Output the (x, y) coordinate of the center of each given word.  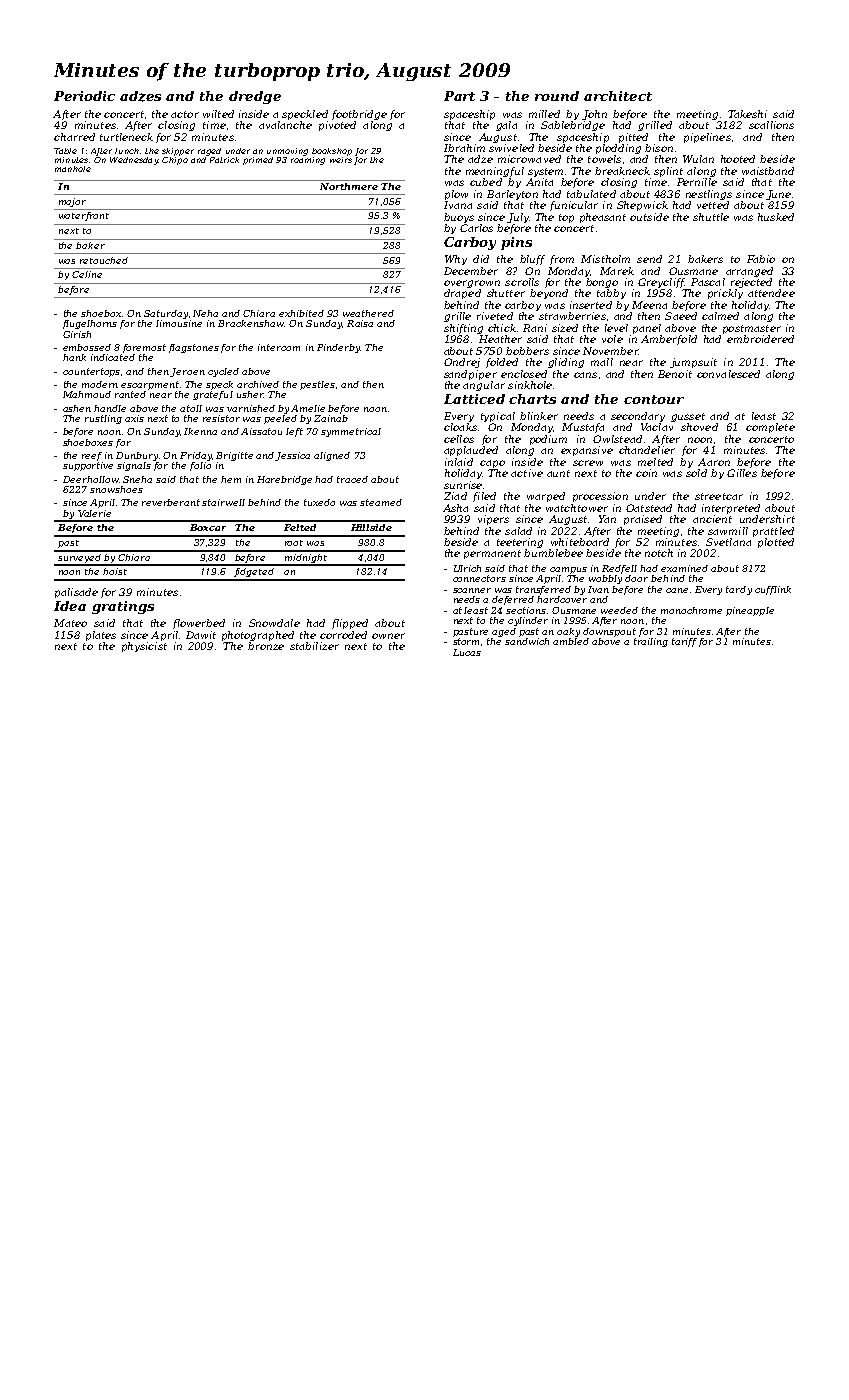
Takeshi (747, 114)
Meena (649, 305)
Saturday (166, 314)
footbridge (359, 115)
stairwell (223, 502)
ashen (77, 408)
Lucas (467, 652)
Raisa (360, 323)
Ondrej (462, 363)
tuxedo (319, 502)
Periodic (84, 96)
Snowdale (274, 623)
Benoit (675, 374)
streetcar (719, 496)
